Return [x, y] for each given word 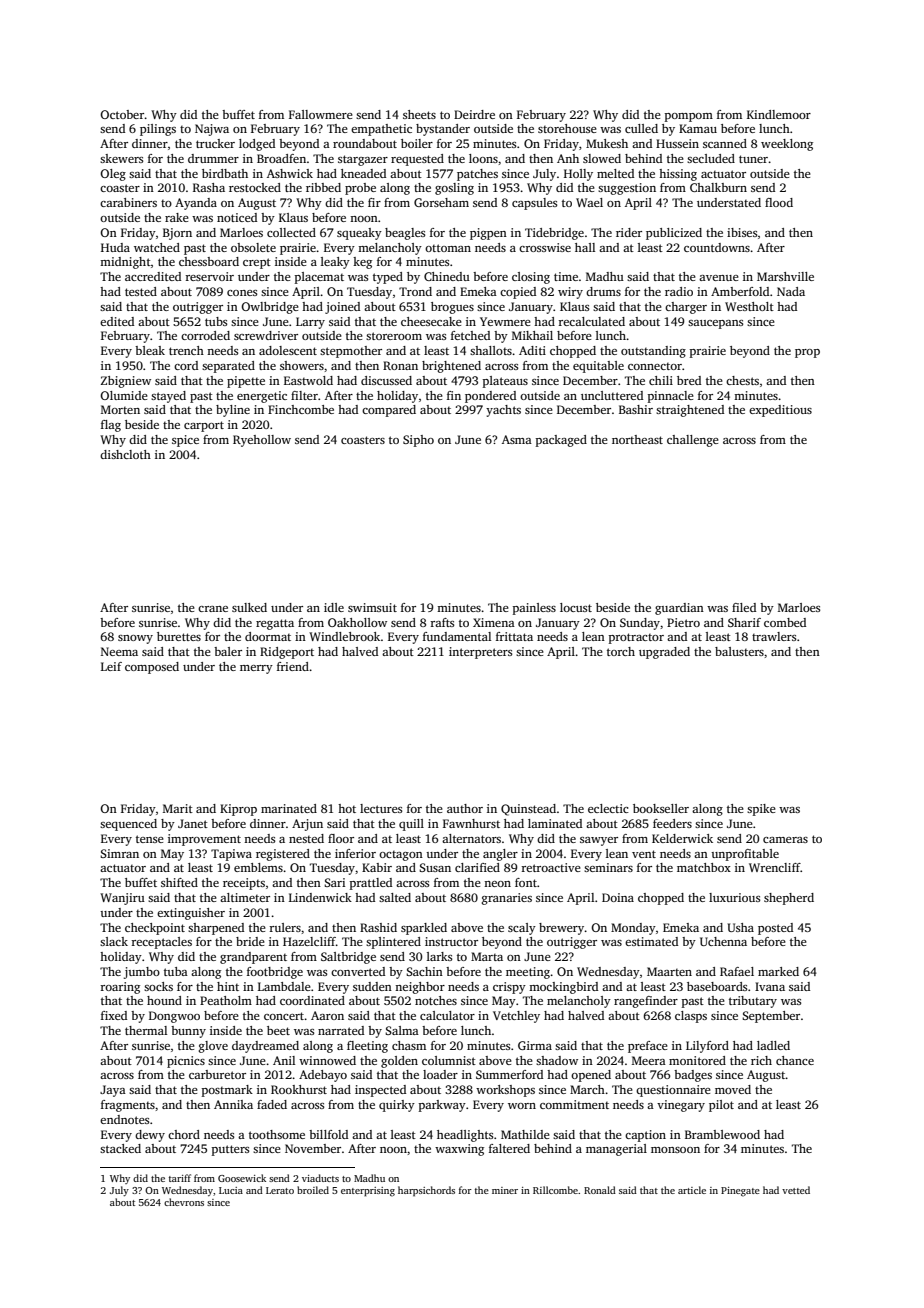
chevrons [184, 1202]
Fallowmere [321, 114]
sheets [419, 114]
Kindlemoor [779, 114]
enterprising [368, 1192]
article [692, 1190]
